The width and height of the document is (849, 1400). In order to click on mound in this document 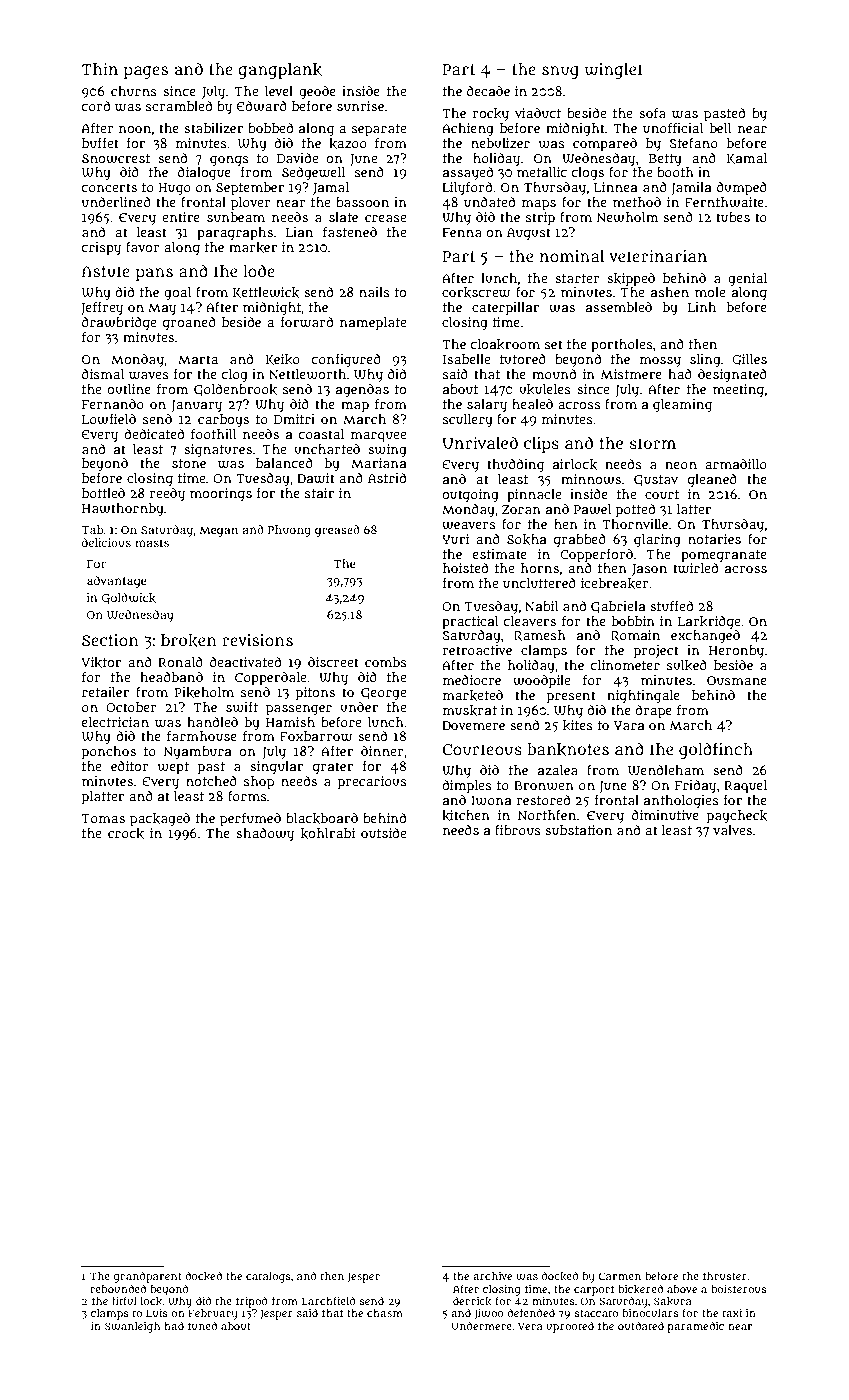, I will do `click(554, 374)`.
